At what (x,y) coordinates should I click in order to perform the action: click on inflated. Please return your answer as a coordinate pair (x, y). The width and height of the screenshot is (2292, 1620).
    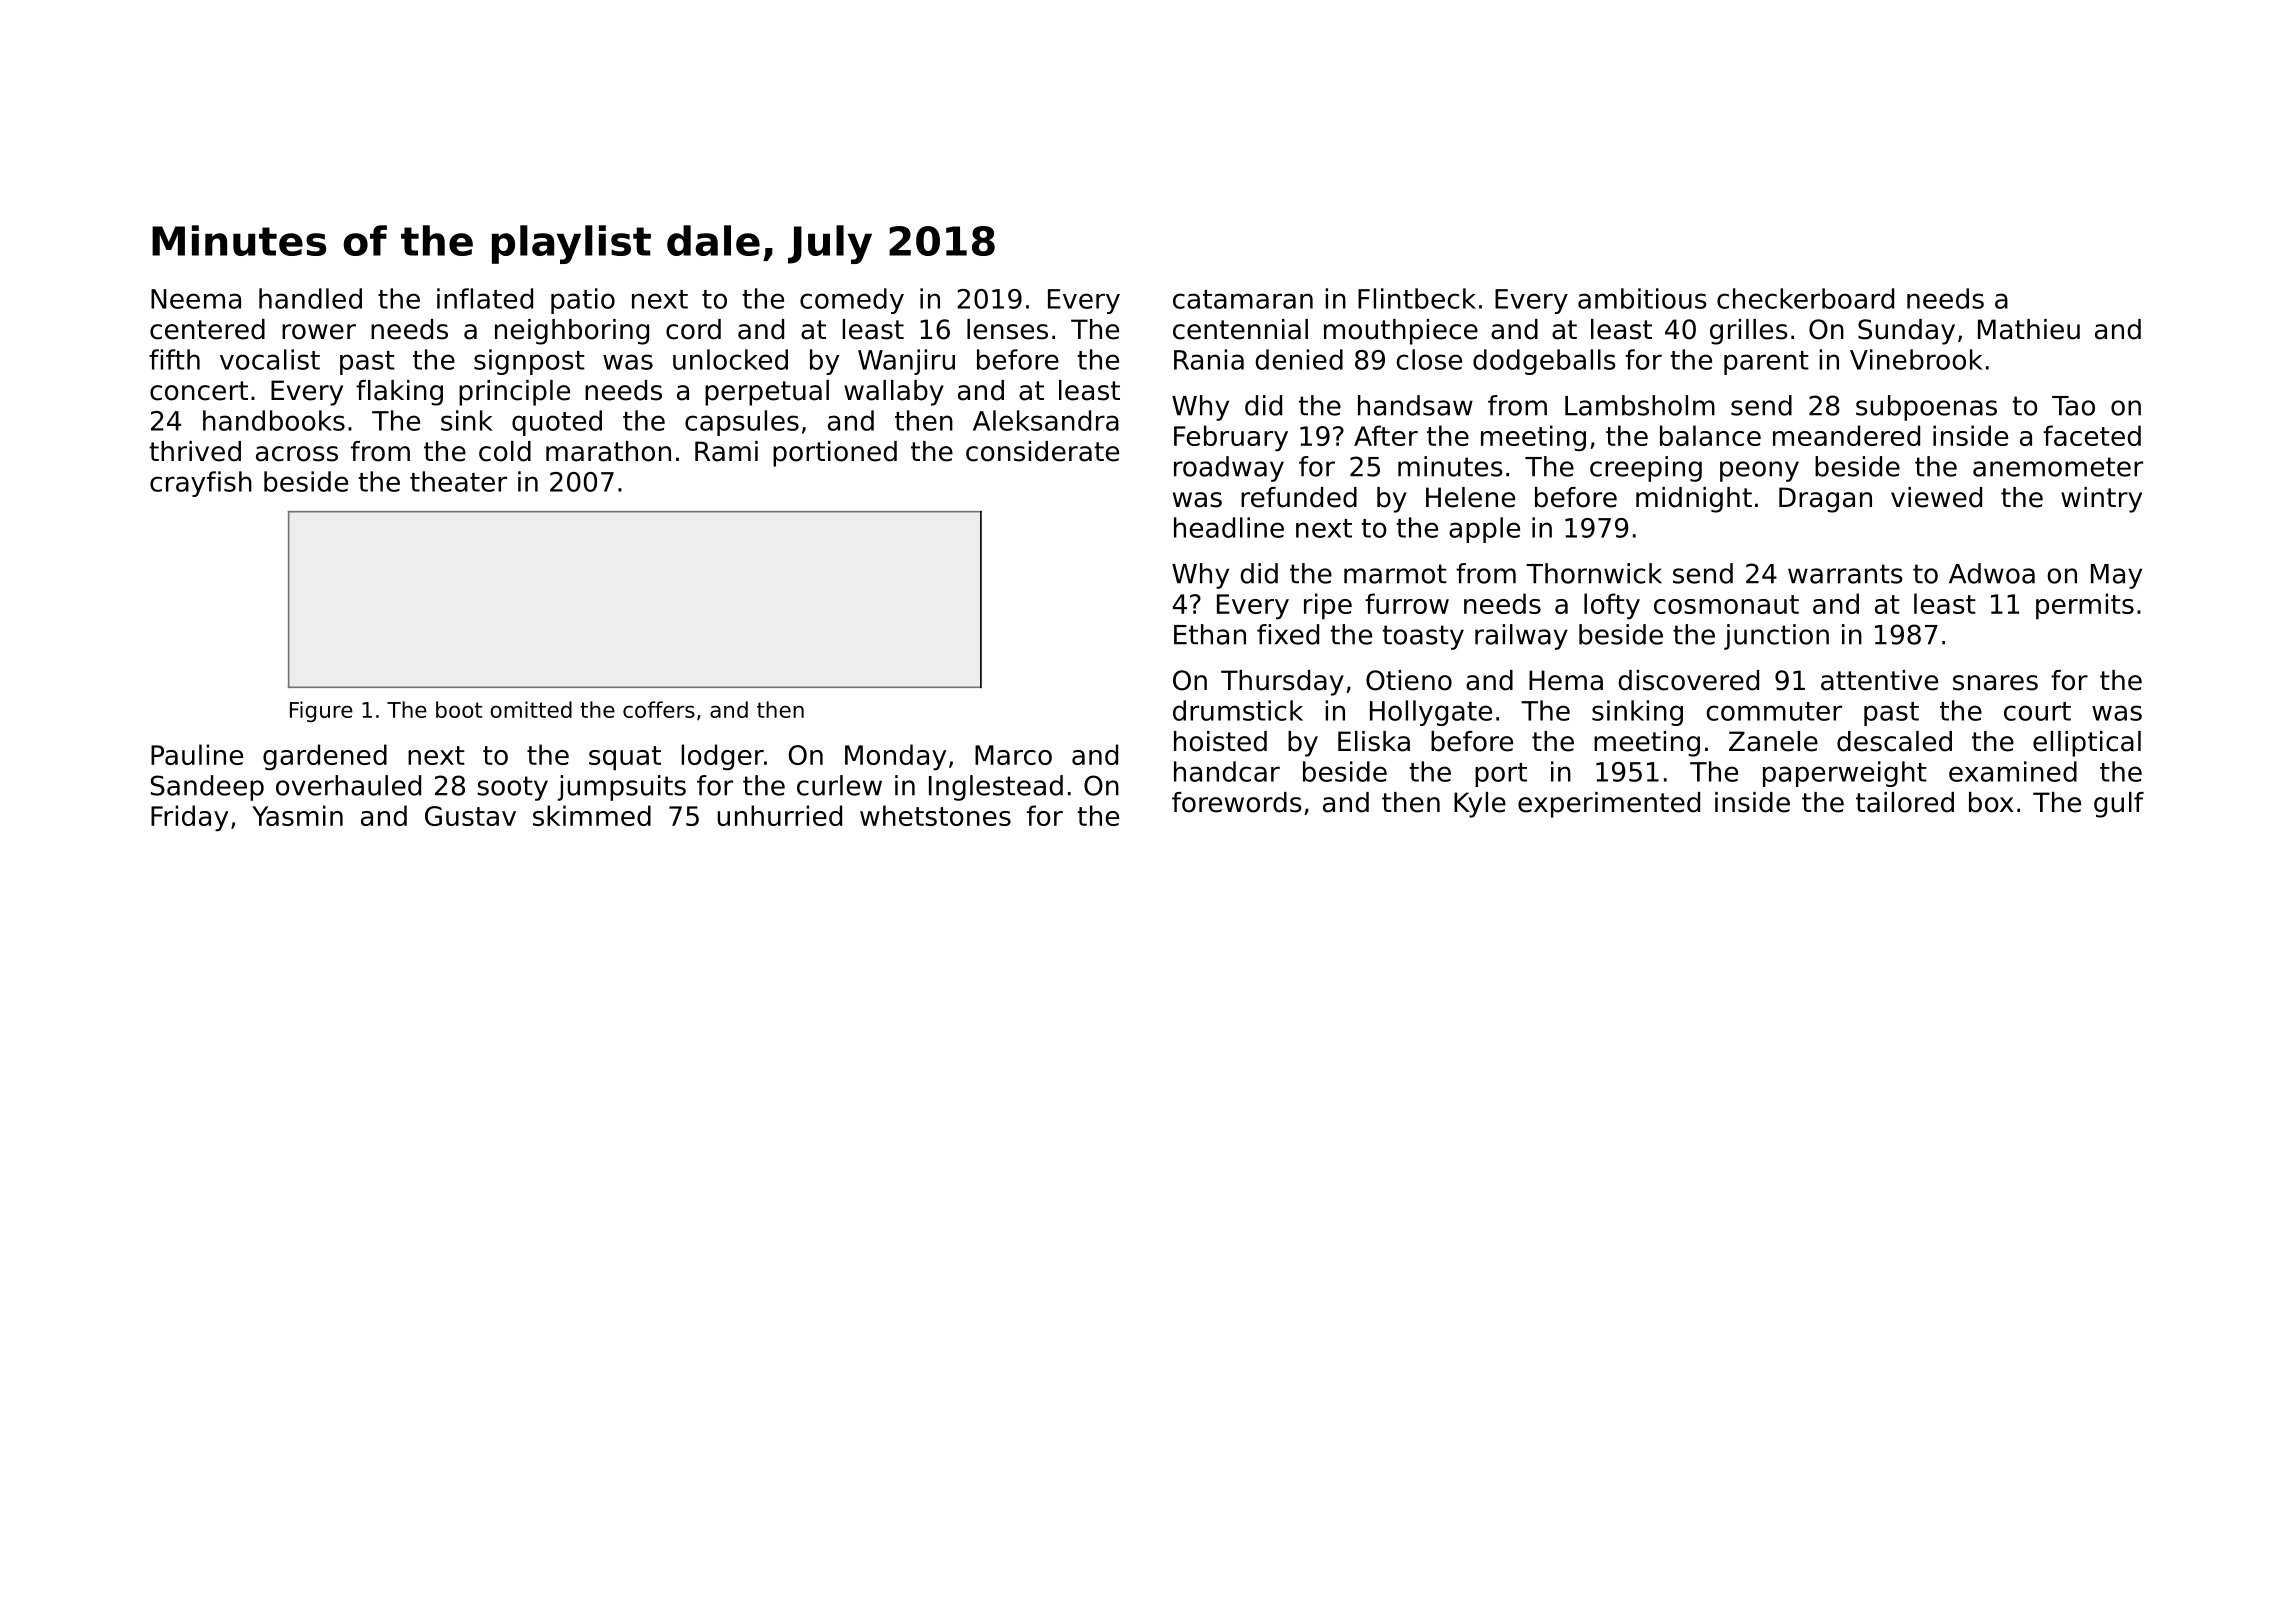
    Looking at the image, I should click on (485, 298).
